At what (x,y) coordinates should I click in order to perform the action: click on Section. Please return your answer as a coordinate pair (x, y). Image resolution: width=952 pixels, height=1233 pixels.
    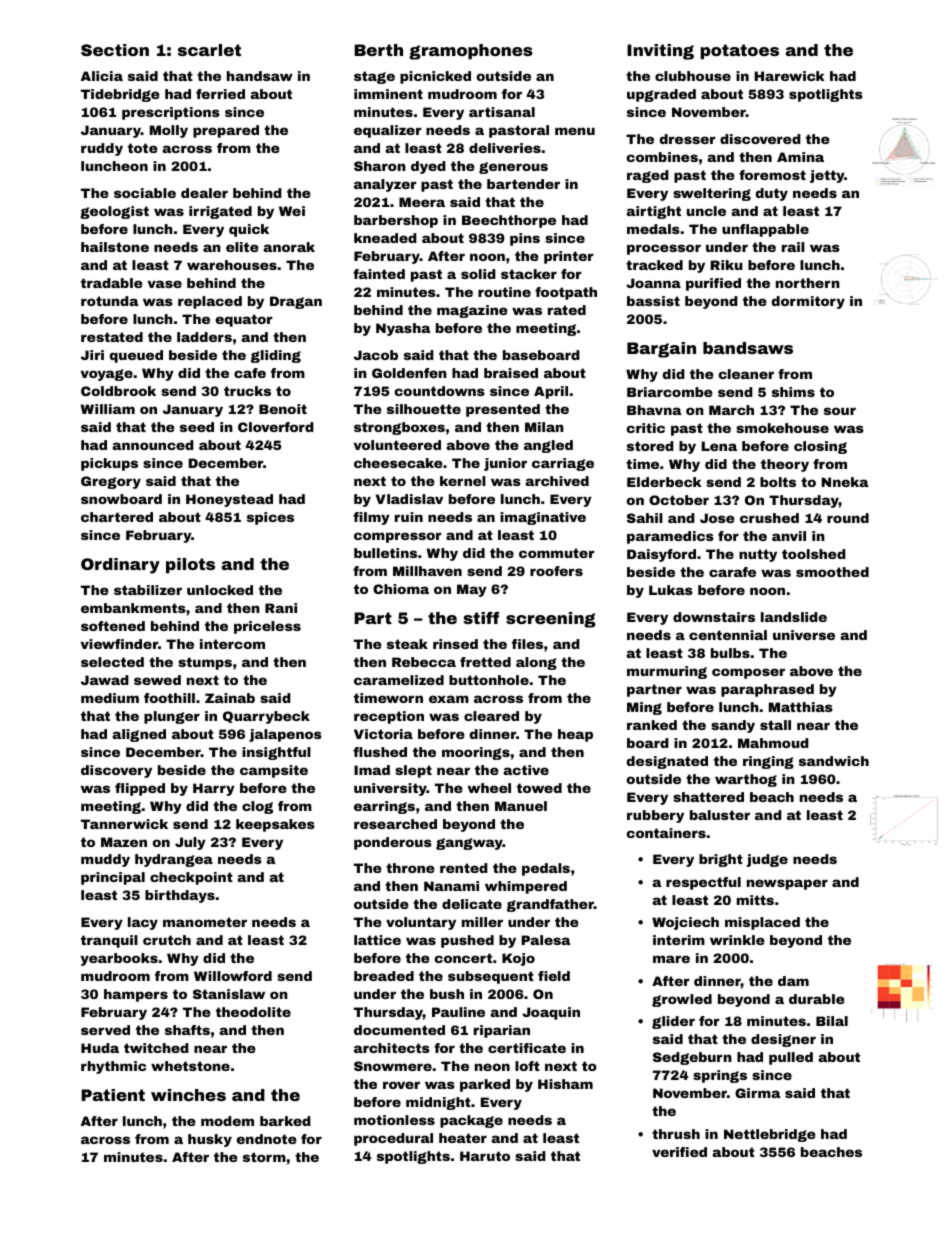
    Looking at the image, I should click on (115, 50).
